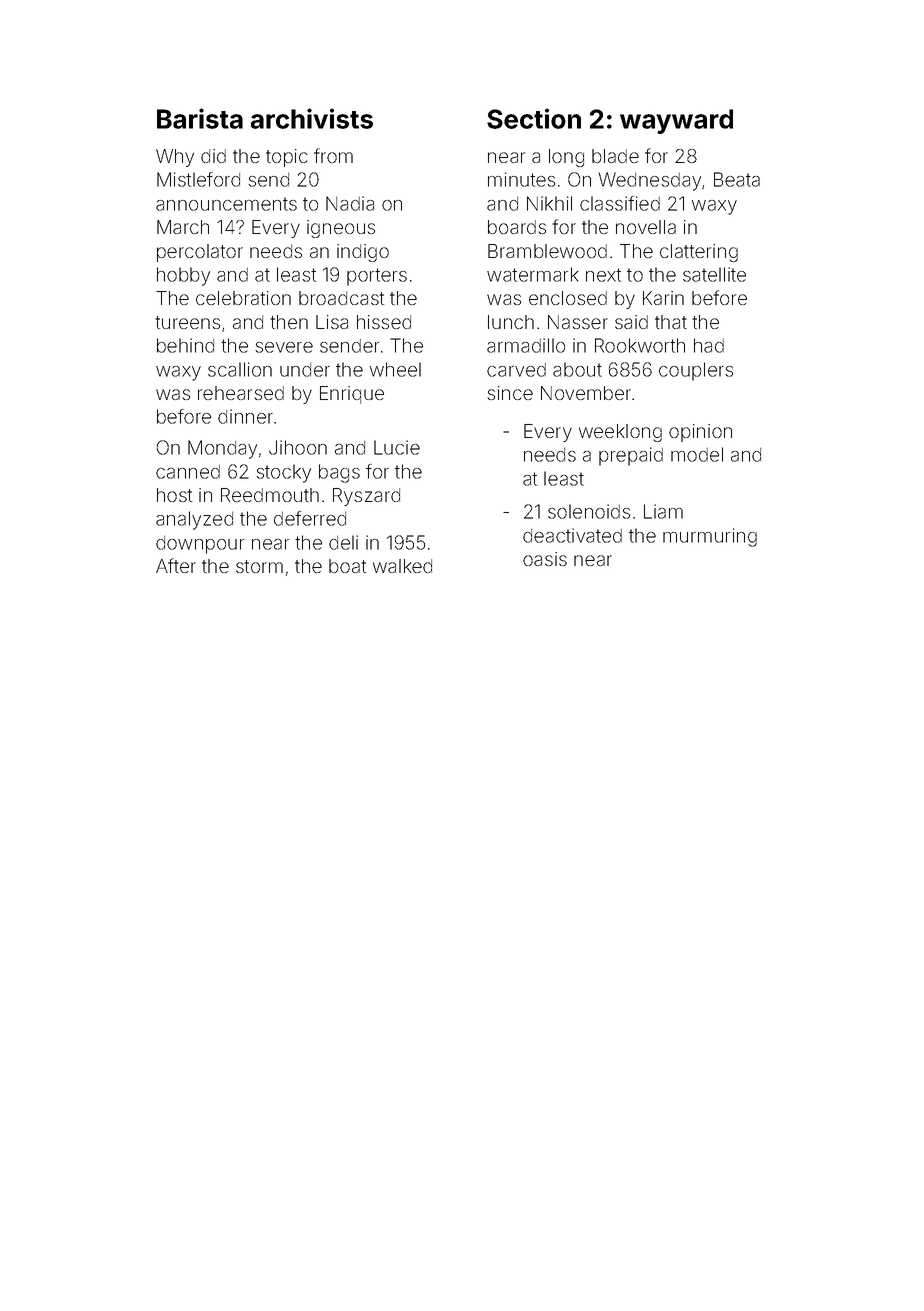 The width and height of the document is (924, 1311). What do you see at coordinates (521, 179) in the document?
I see `minutes` at bounding box center [521, 179].
